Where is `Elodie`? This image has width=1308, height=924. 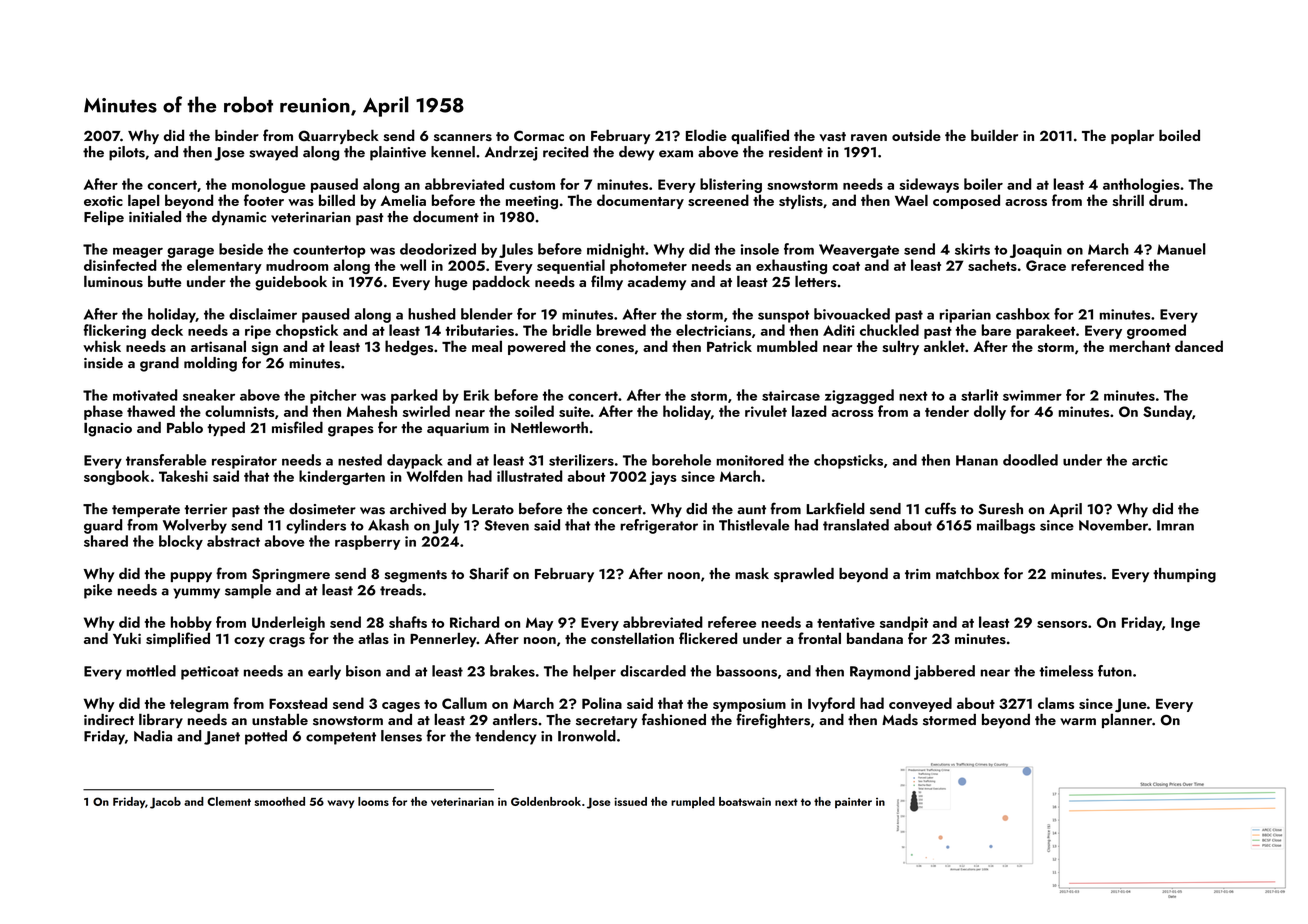 Elodie is located at coordinates (706, 135).
